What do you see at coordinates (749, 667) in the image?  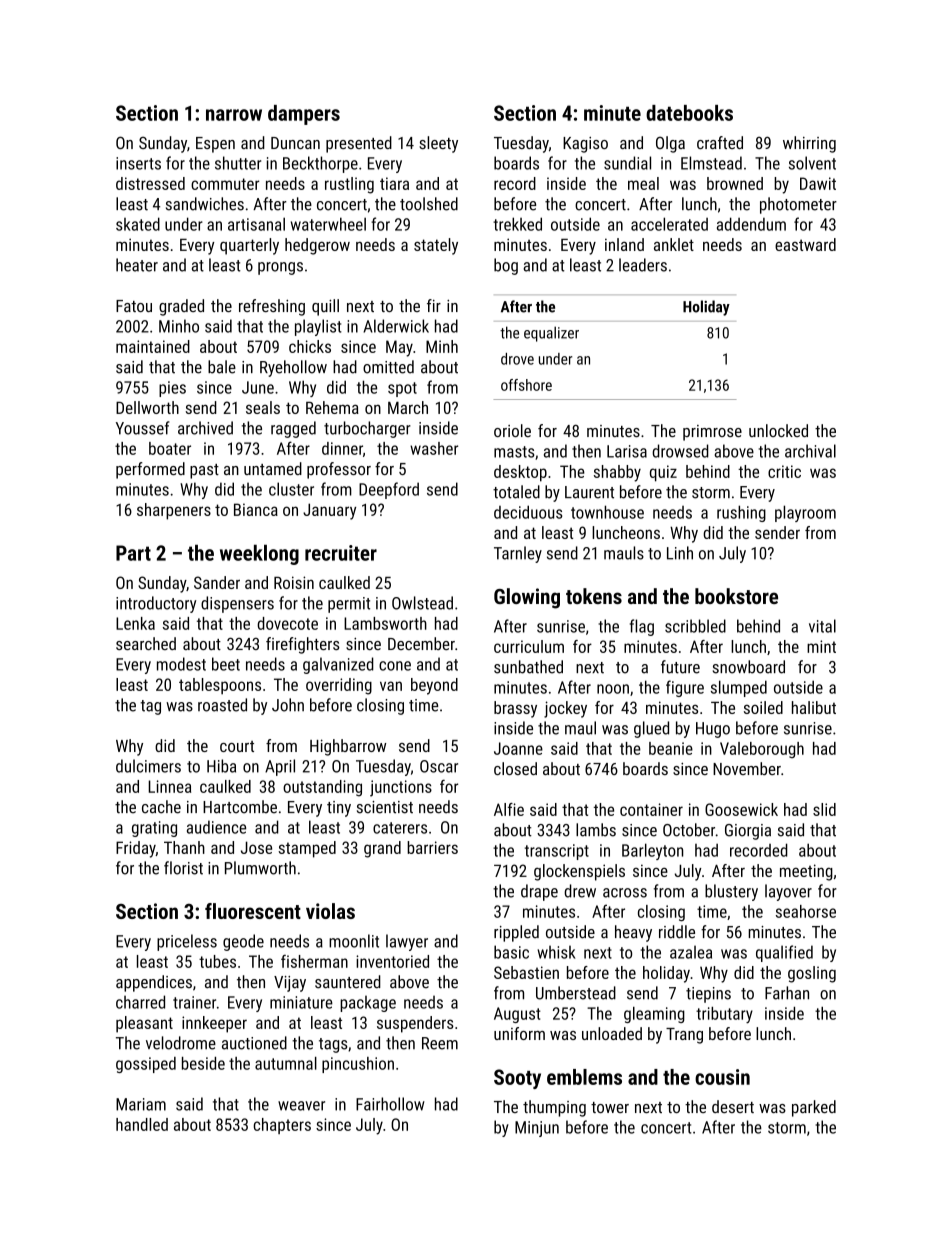 I see `snowboard` at bounding box center [749, 667].
